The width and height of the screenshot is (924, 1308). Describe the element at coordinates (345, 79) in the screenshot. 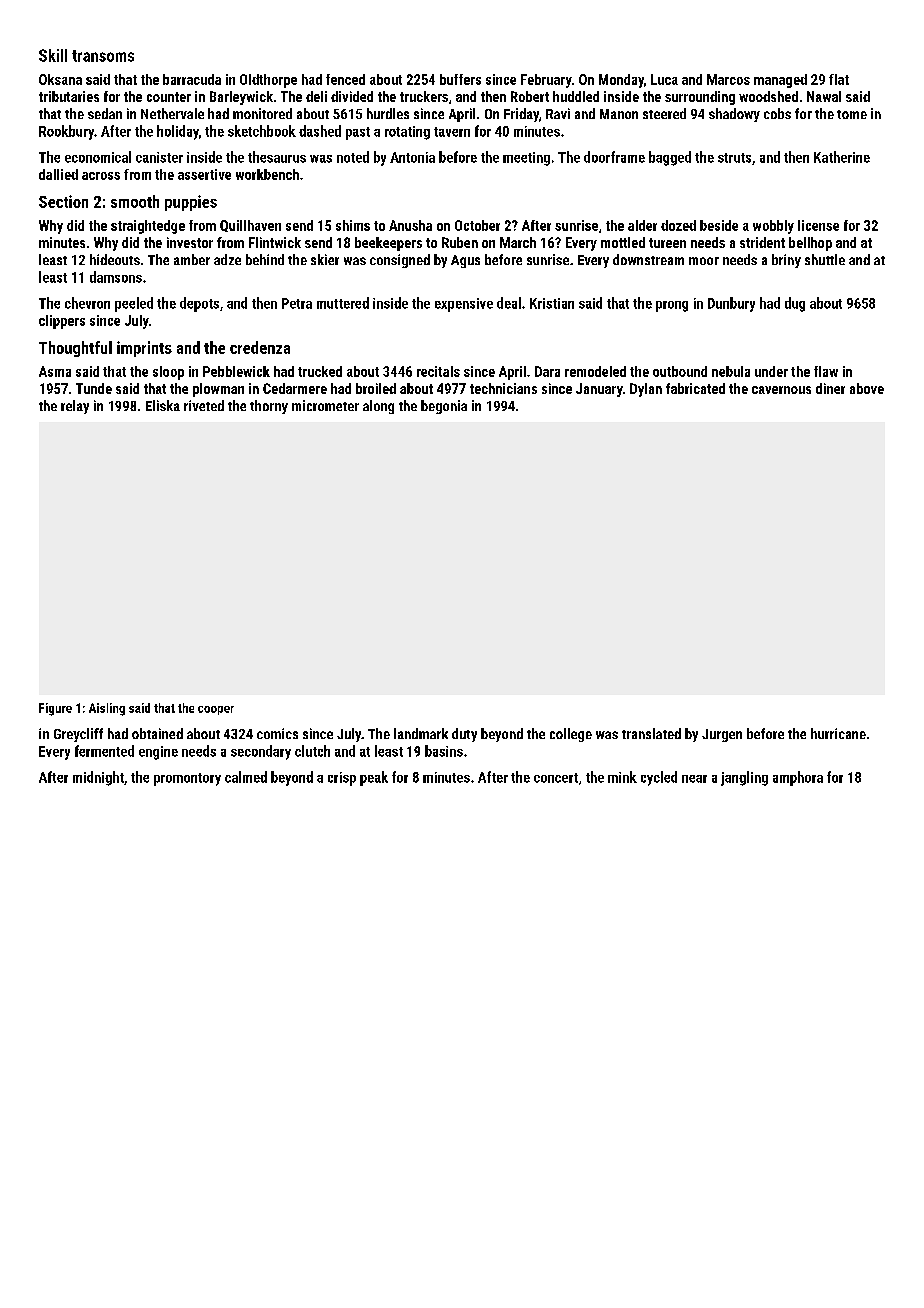

I see `fenced` at that location.
